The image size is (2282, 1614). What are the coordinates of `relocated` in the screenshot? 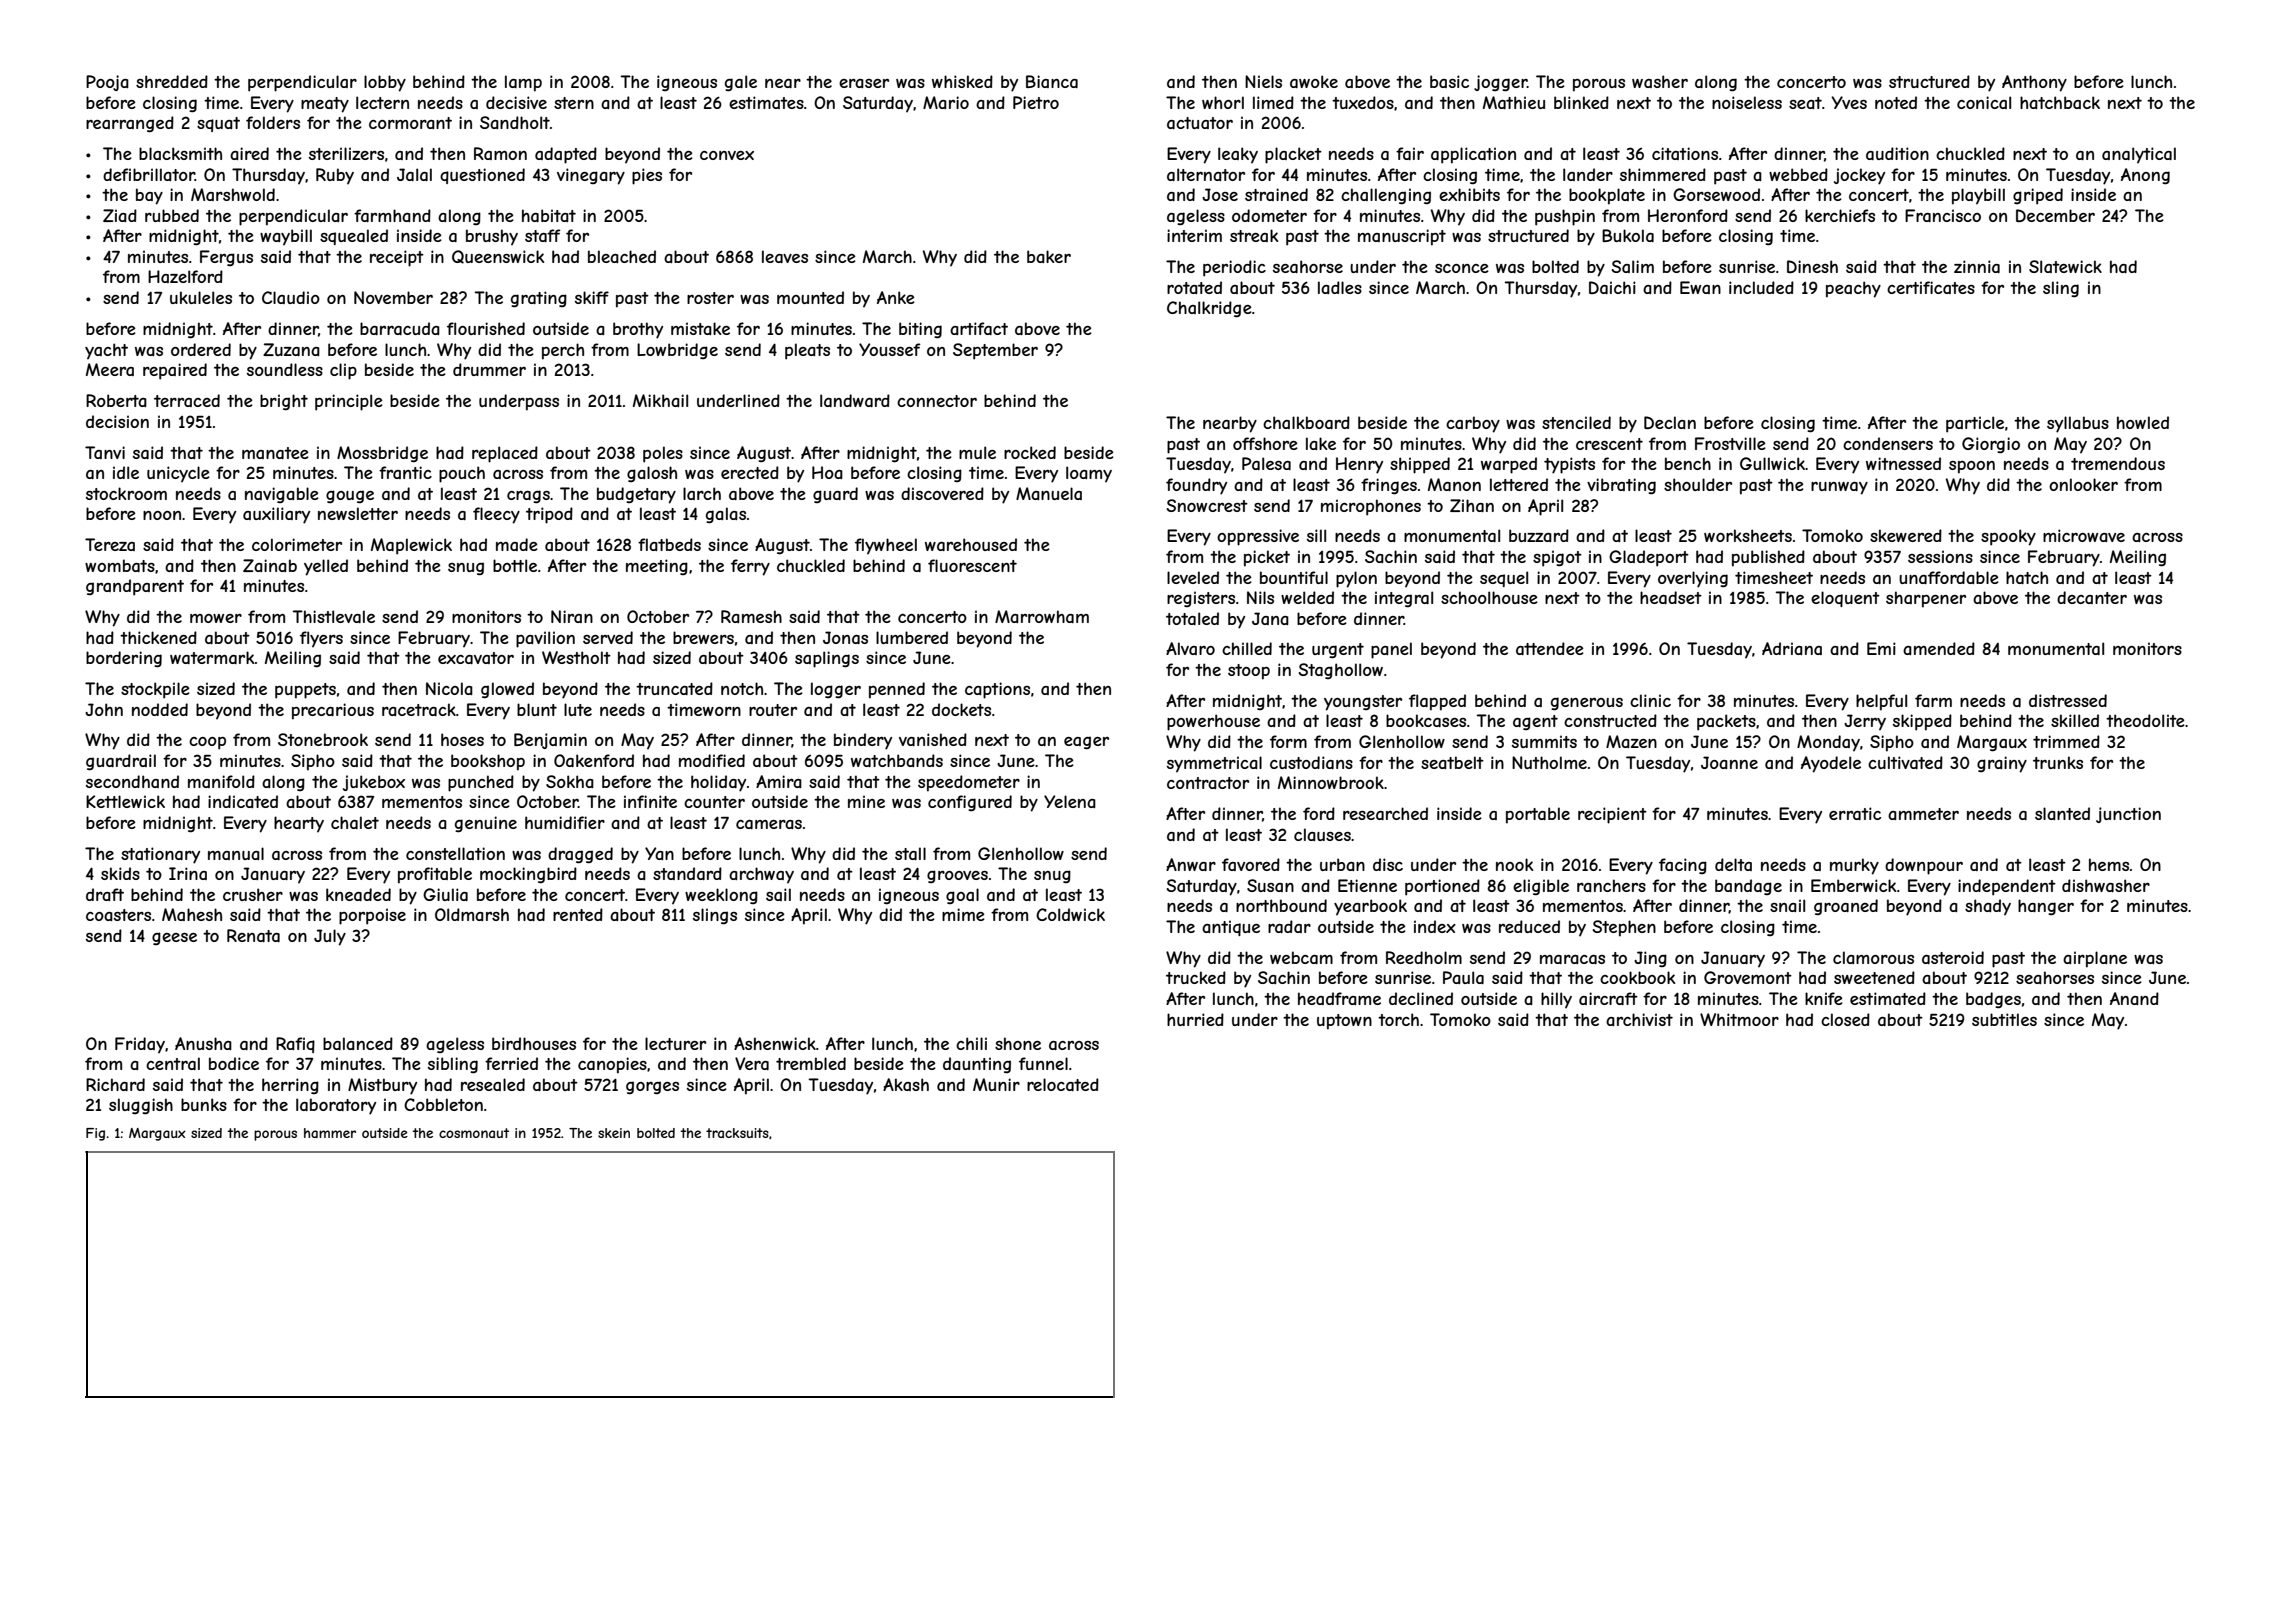 It's located at (1063, 1084).
